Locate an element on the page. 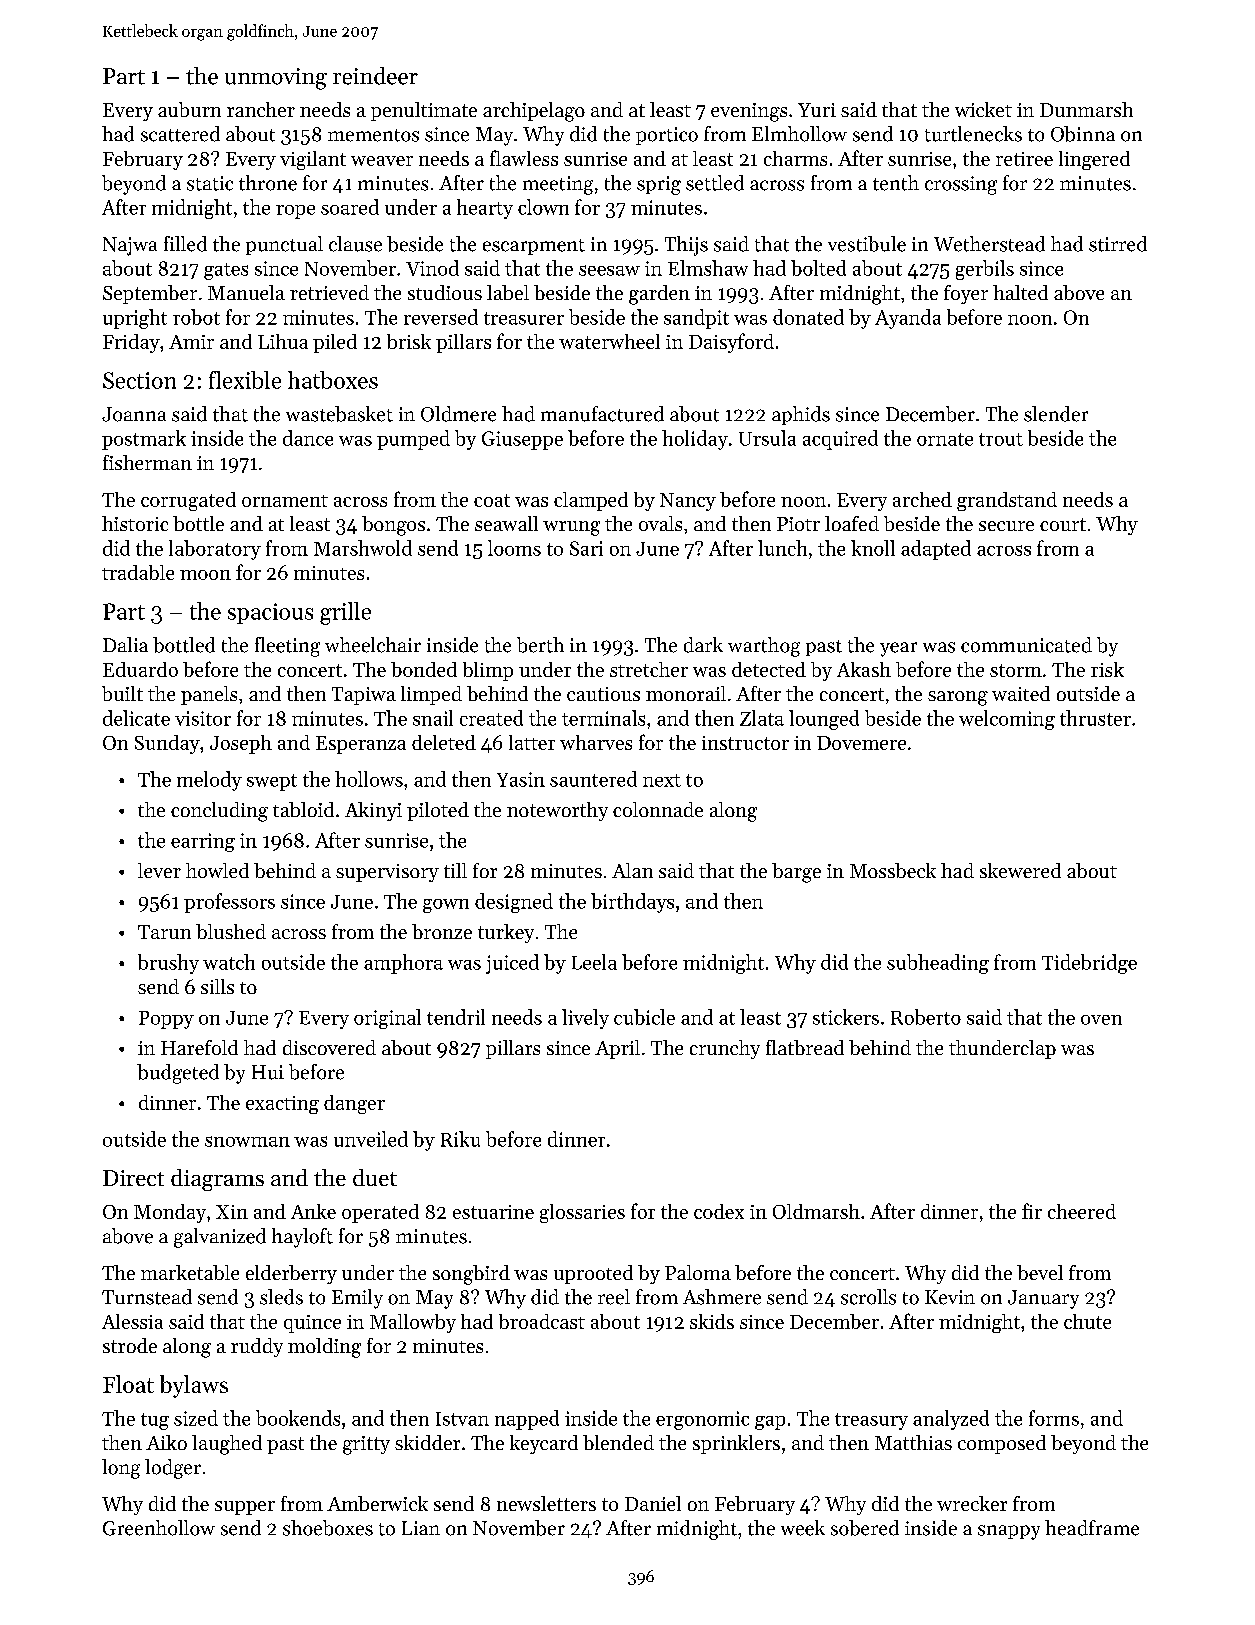 The height and width of the document is (1625, 1255). supper is located at coordinates (245, 1508).
